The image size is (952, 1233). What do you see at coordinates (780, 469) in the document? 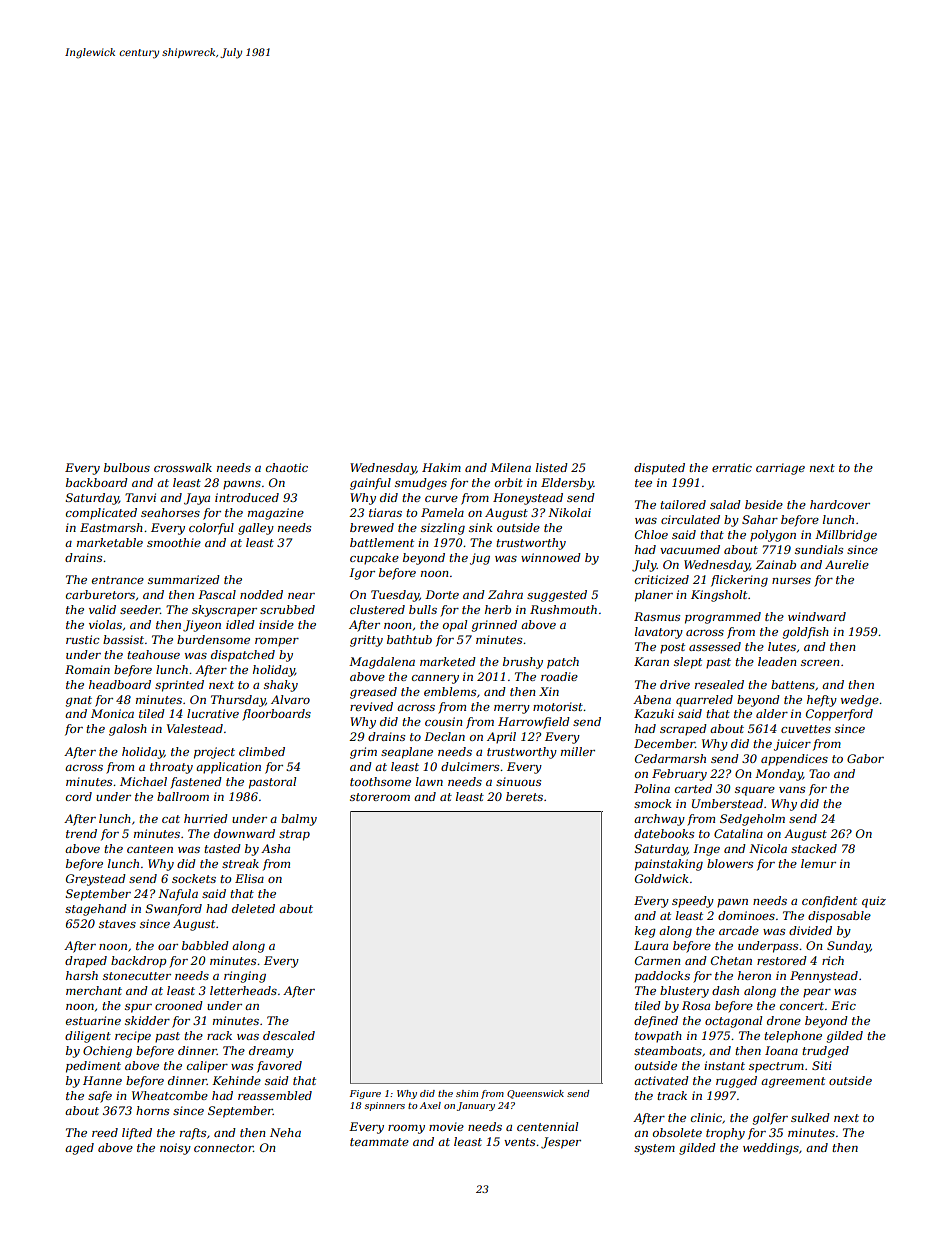
I see `carriage` at bounding box center [780, 469].
